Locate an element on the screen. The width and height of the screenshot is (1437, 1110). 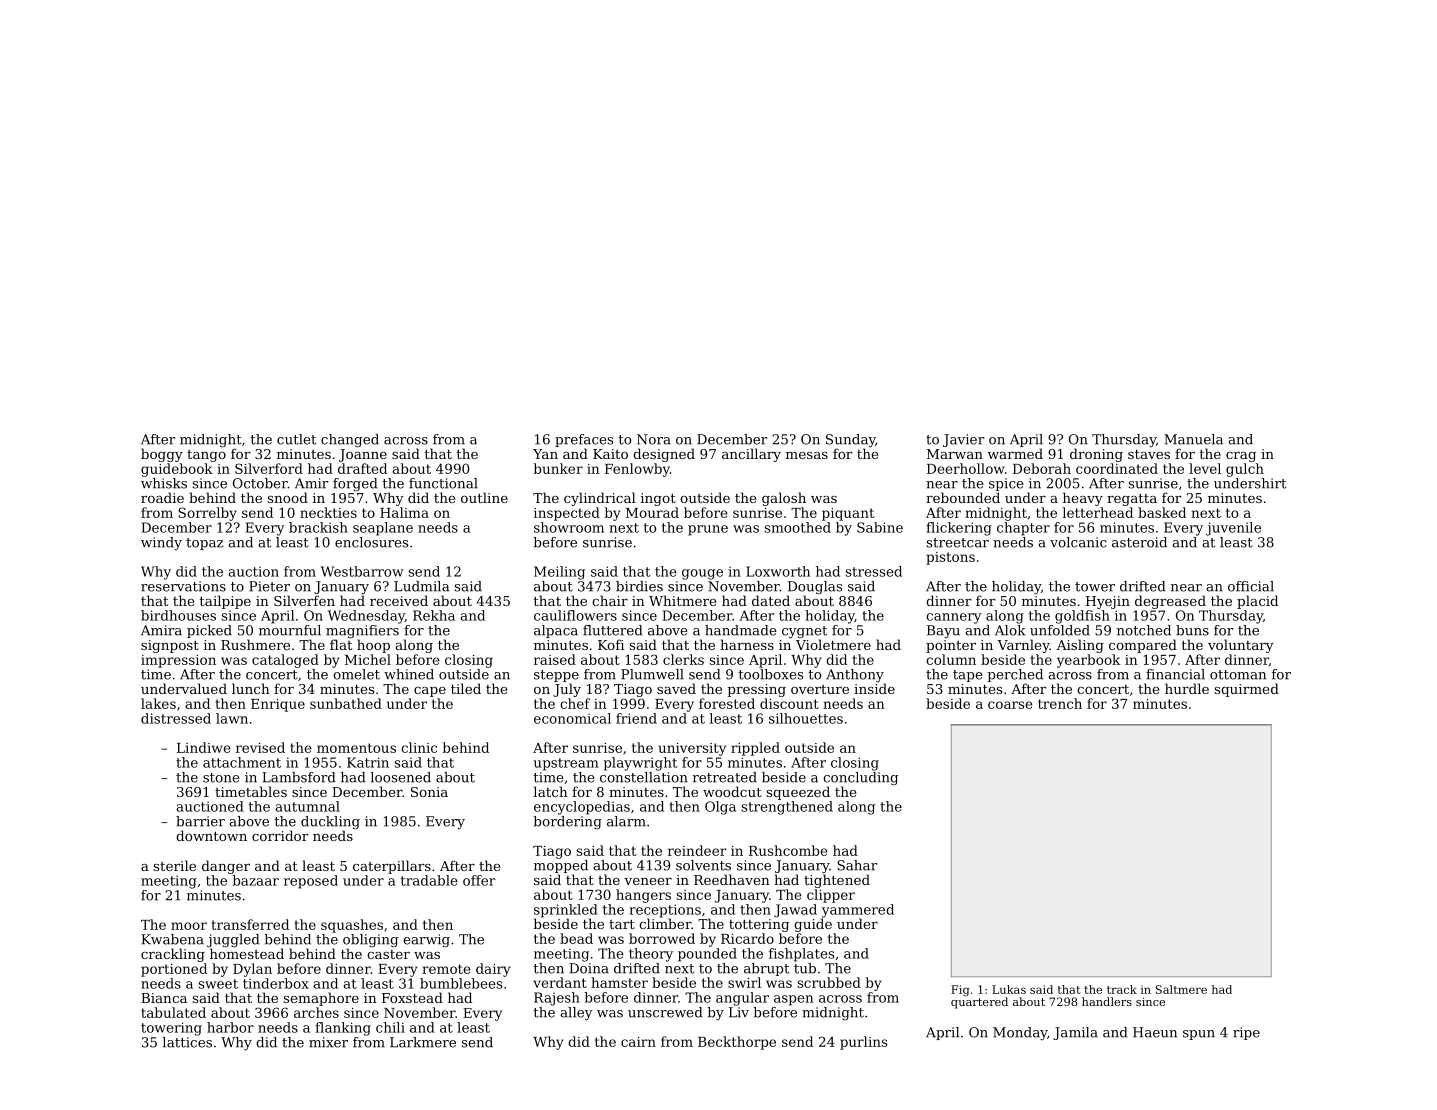
Nora is located at coordinates (654, 439).
